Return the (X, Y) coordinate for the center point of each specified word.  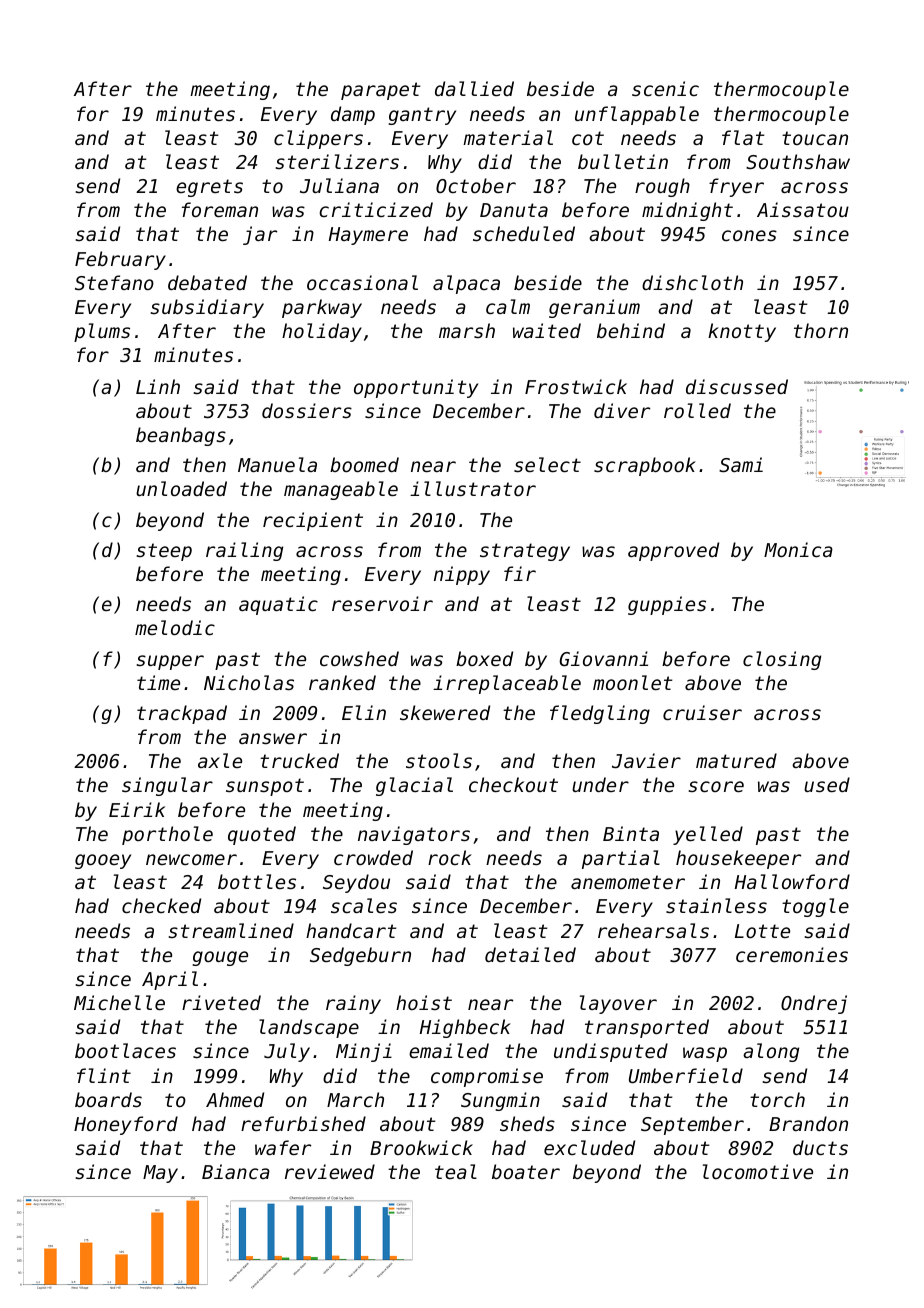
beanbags (181, 436)
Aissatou (803, 209)
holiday (322, 332)
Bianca (236, 1171)
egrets (209, 188)
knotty (742, 332)
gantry (422, 116)
